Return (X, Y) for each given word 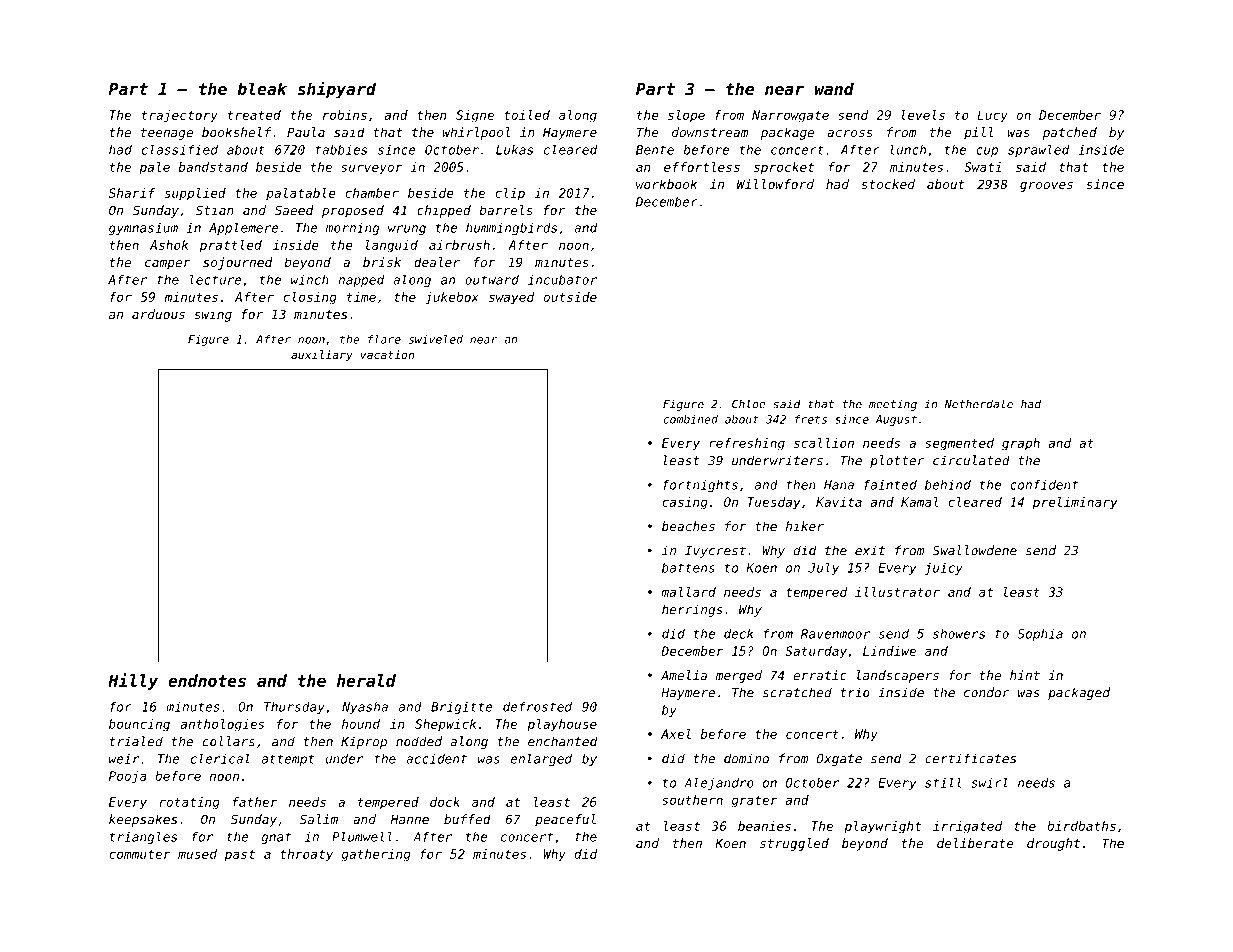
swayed (512, 298)
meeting (893, 405)
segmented (959, 444)
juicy (943, 569)
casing (685, 503)
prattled (231, 246)
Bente (655, 150)
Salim (319, 819)
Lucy (992, 116)
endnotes (207, 680)
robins (345, 115)
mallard (688, 592)
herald (366, 680)
